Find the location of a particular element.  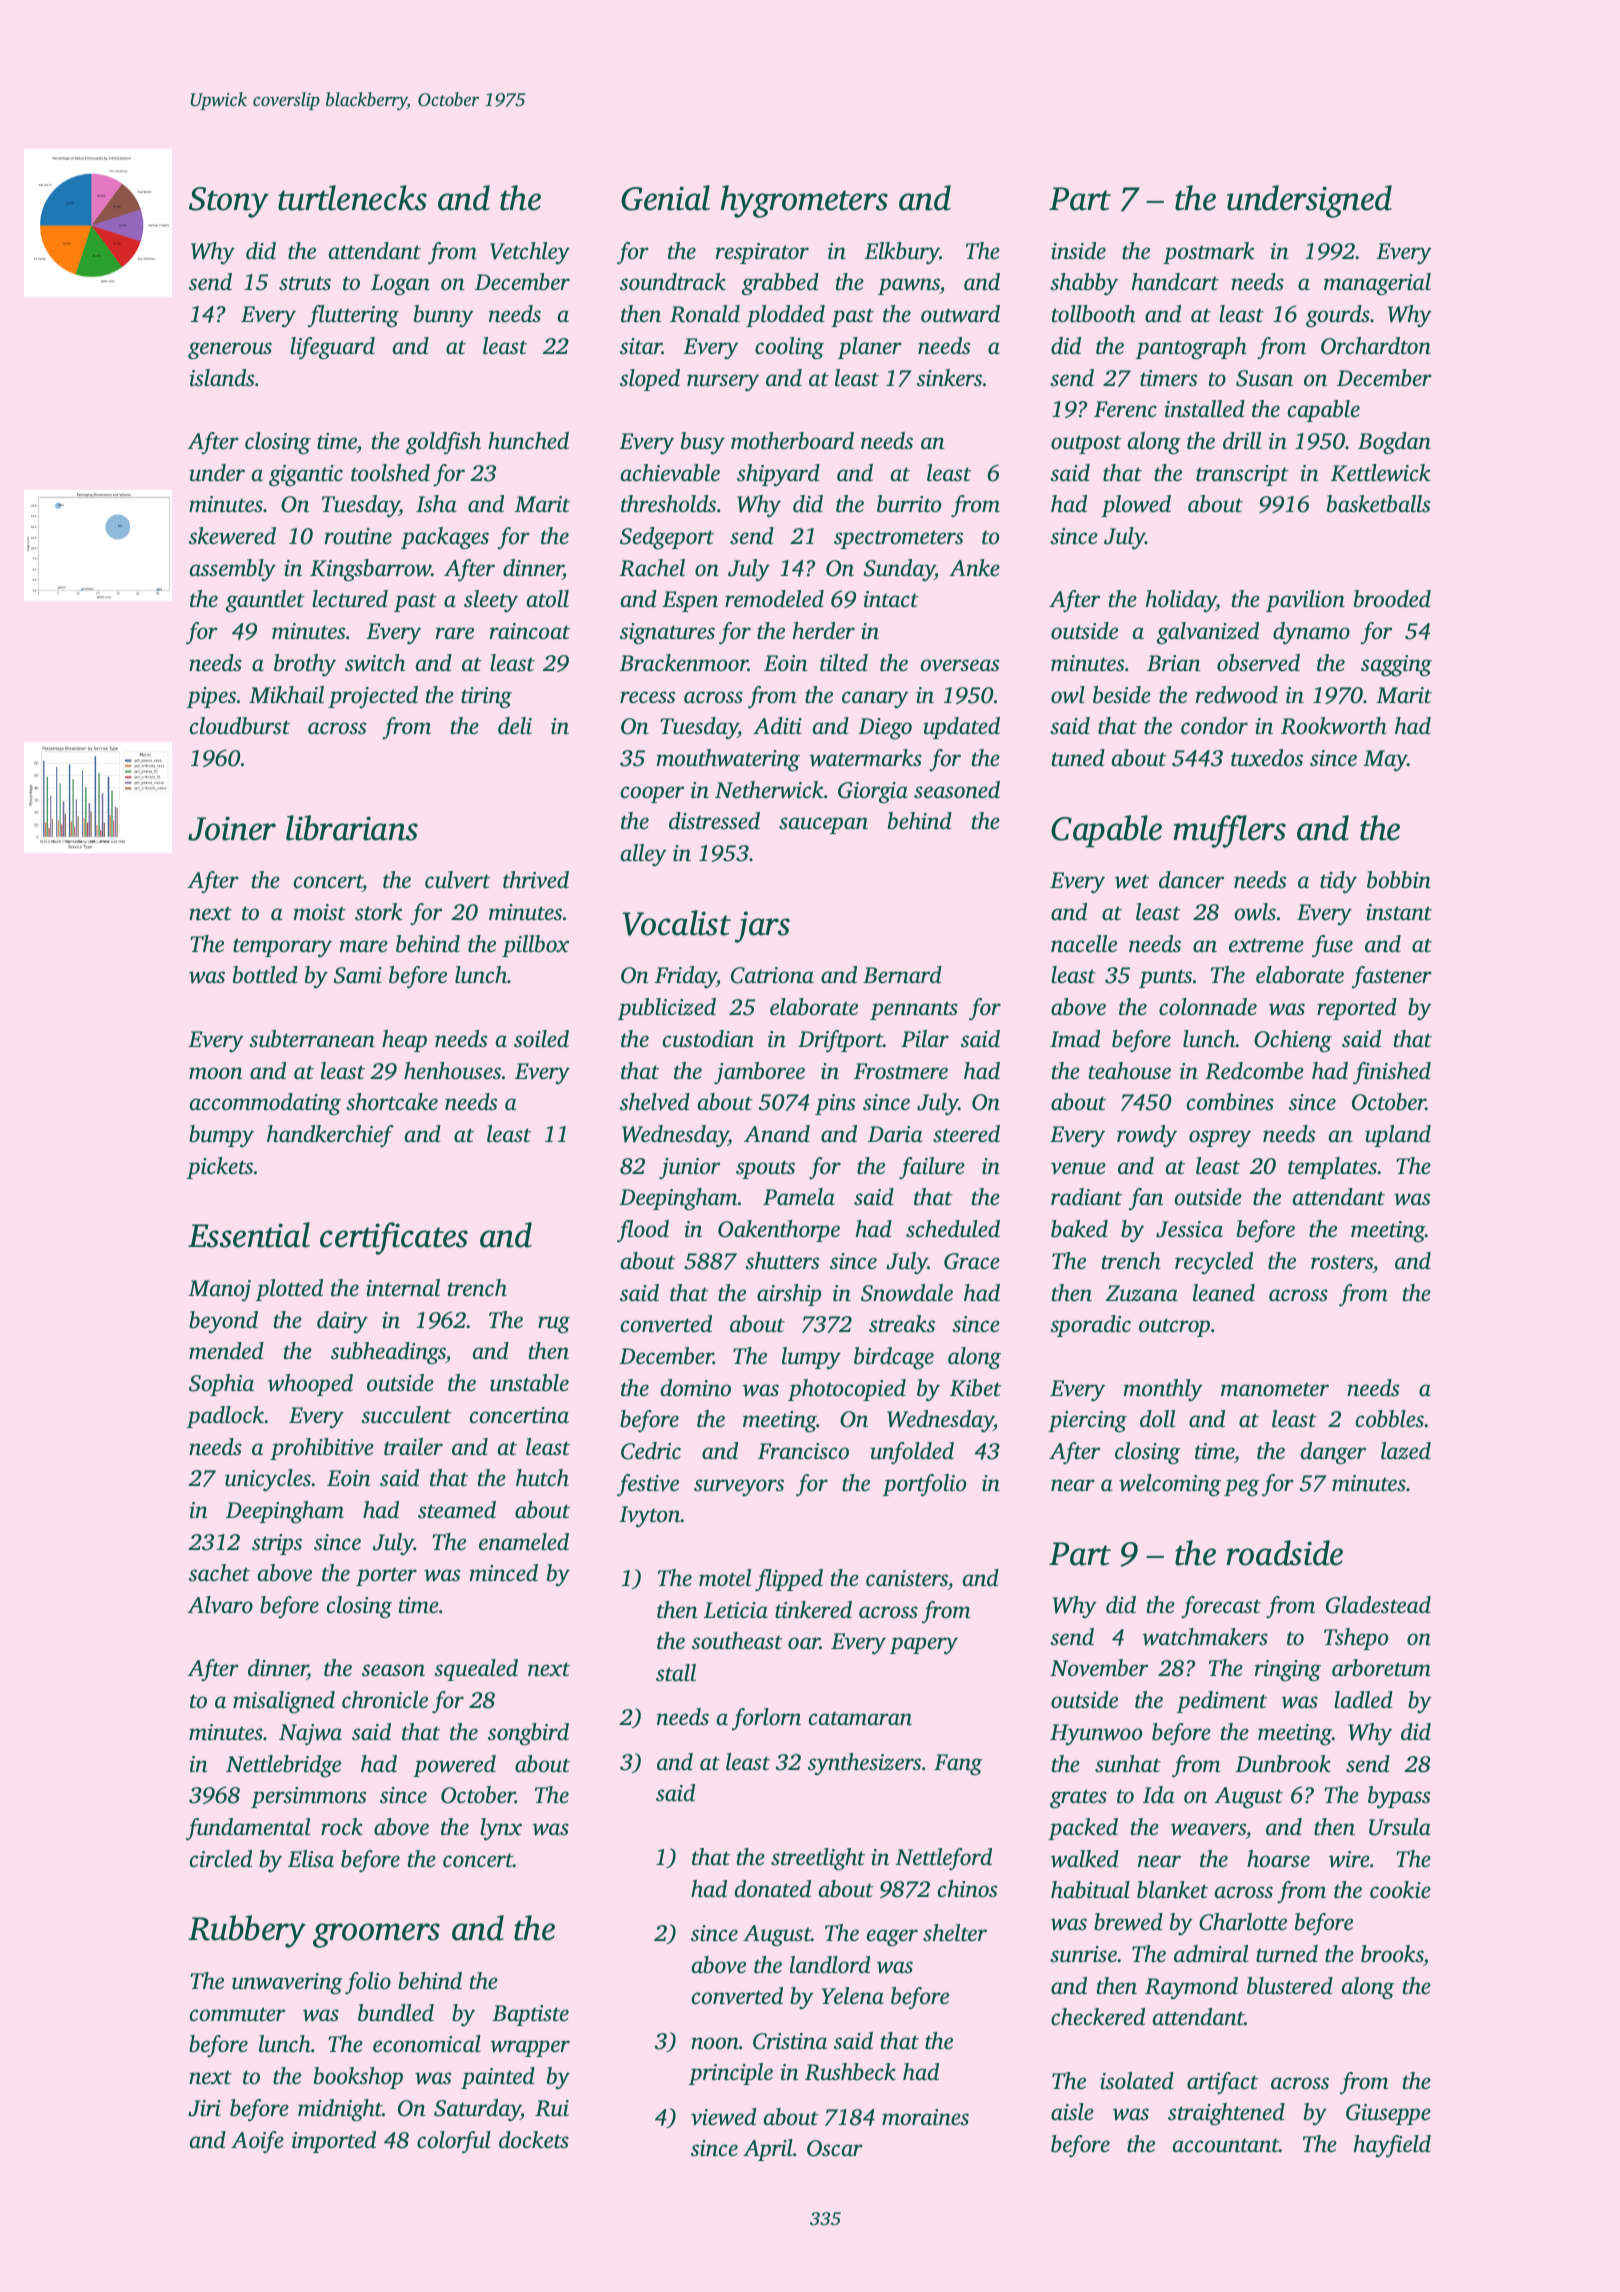

Aoife is located at coordinates (257, 2142).
